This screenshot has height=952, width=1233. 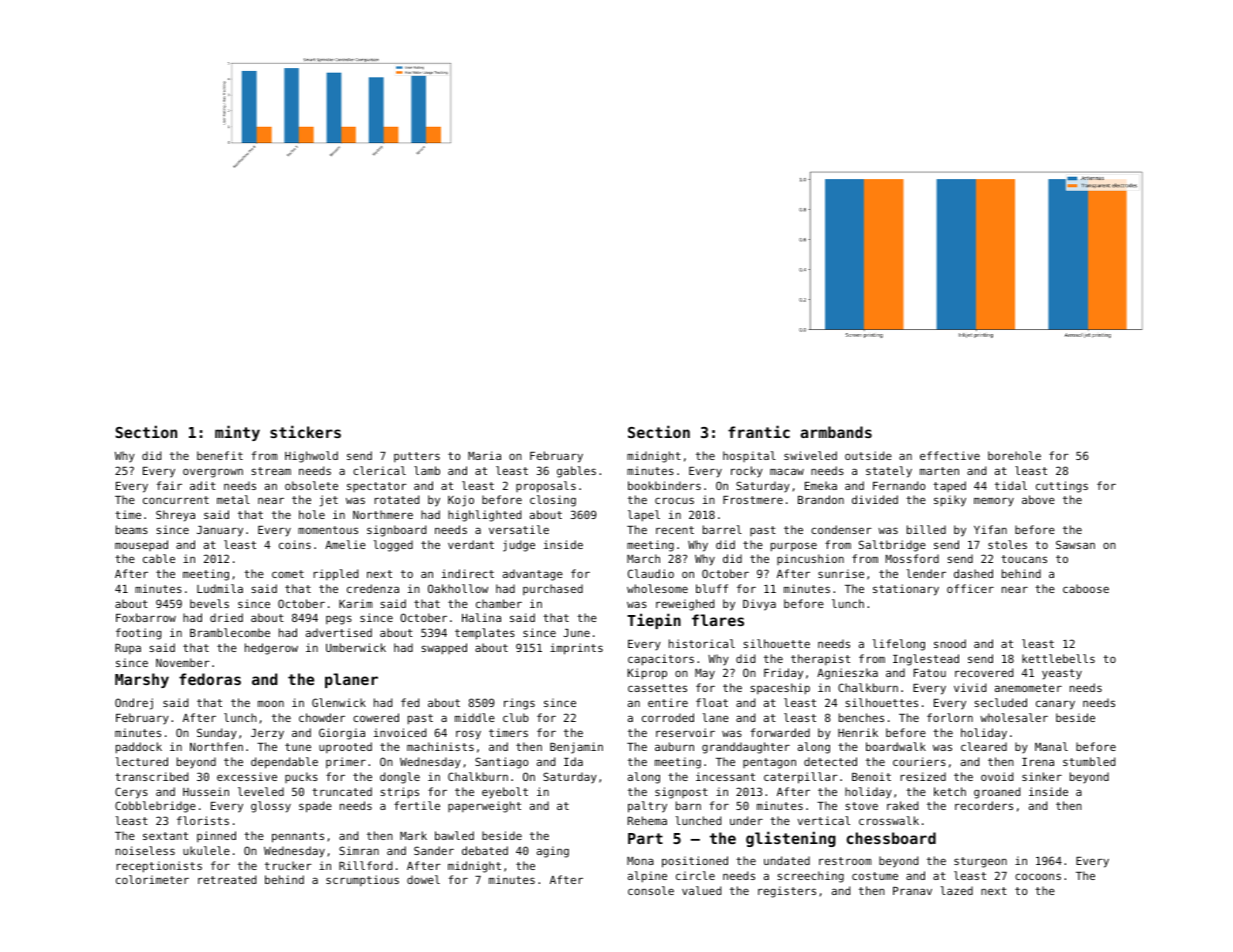 What do you see at coordinates (1038, 876) in the screenshot?
I see `cocoons` at bounding box center [1038, 876].
